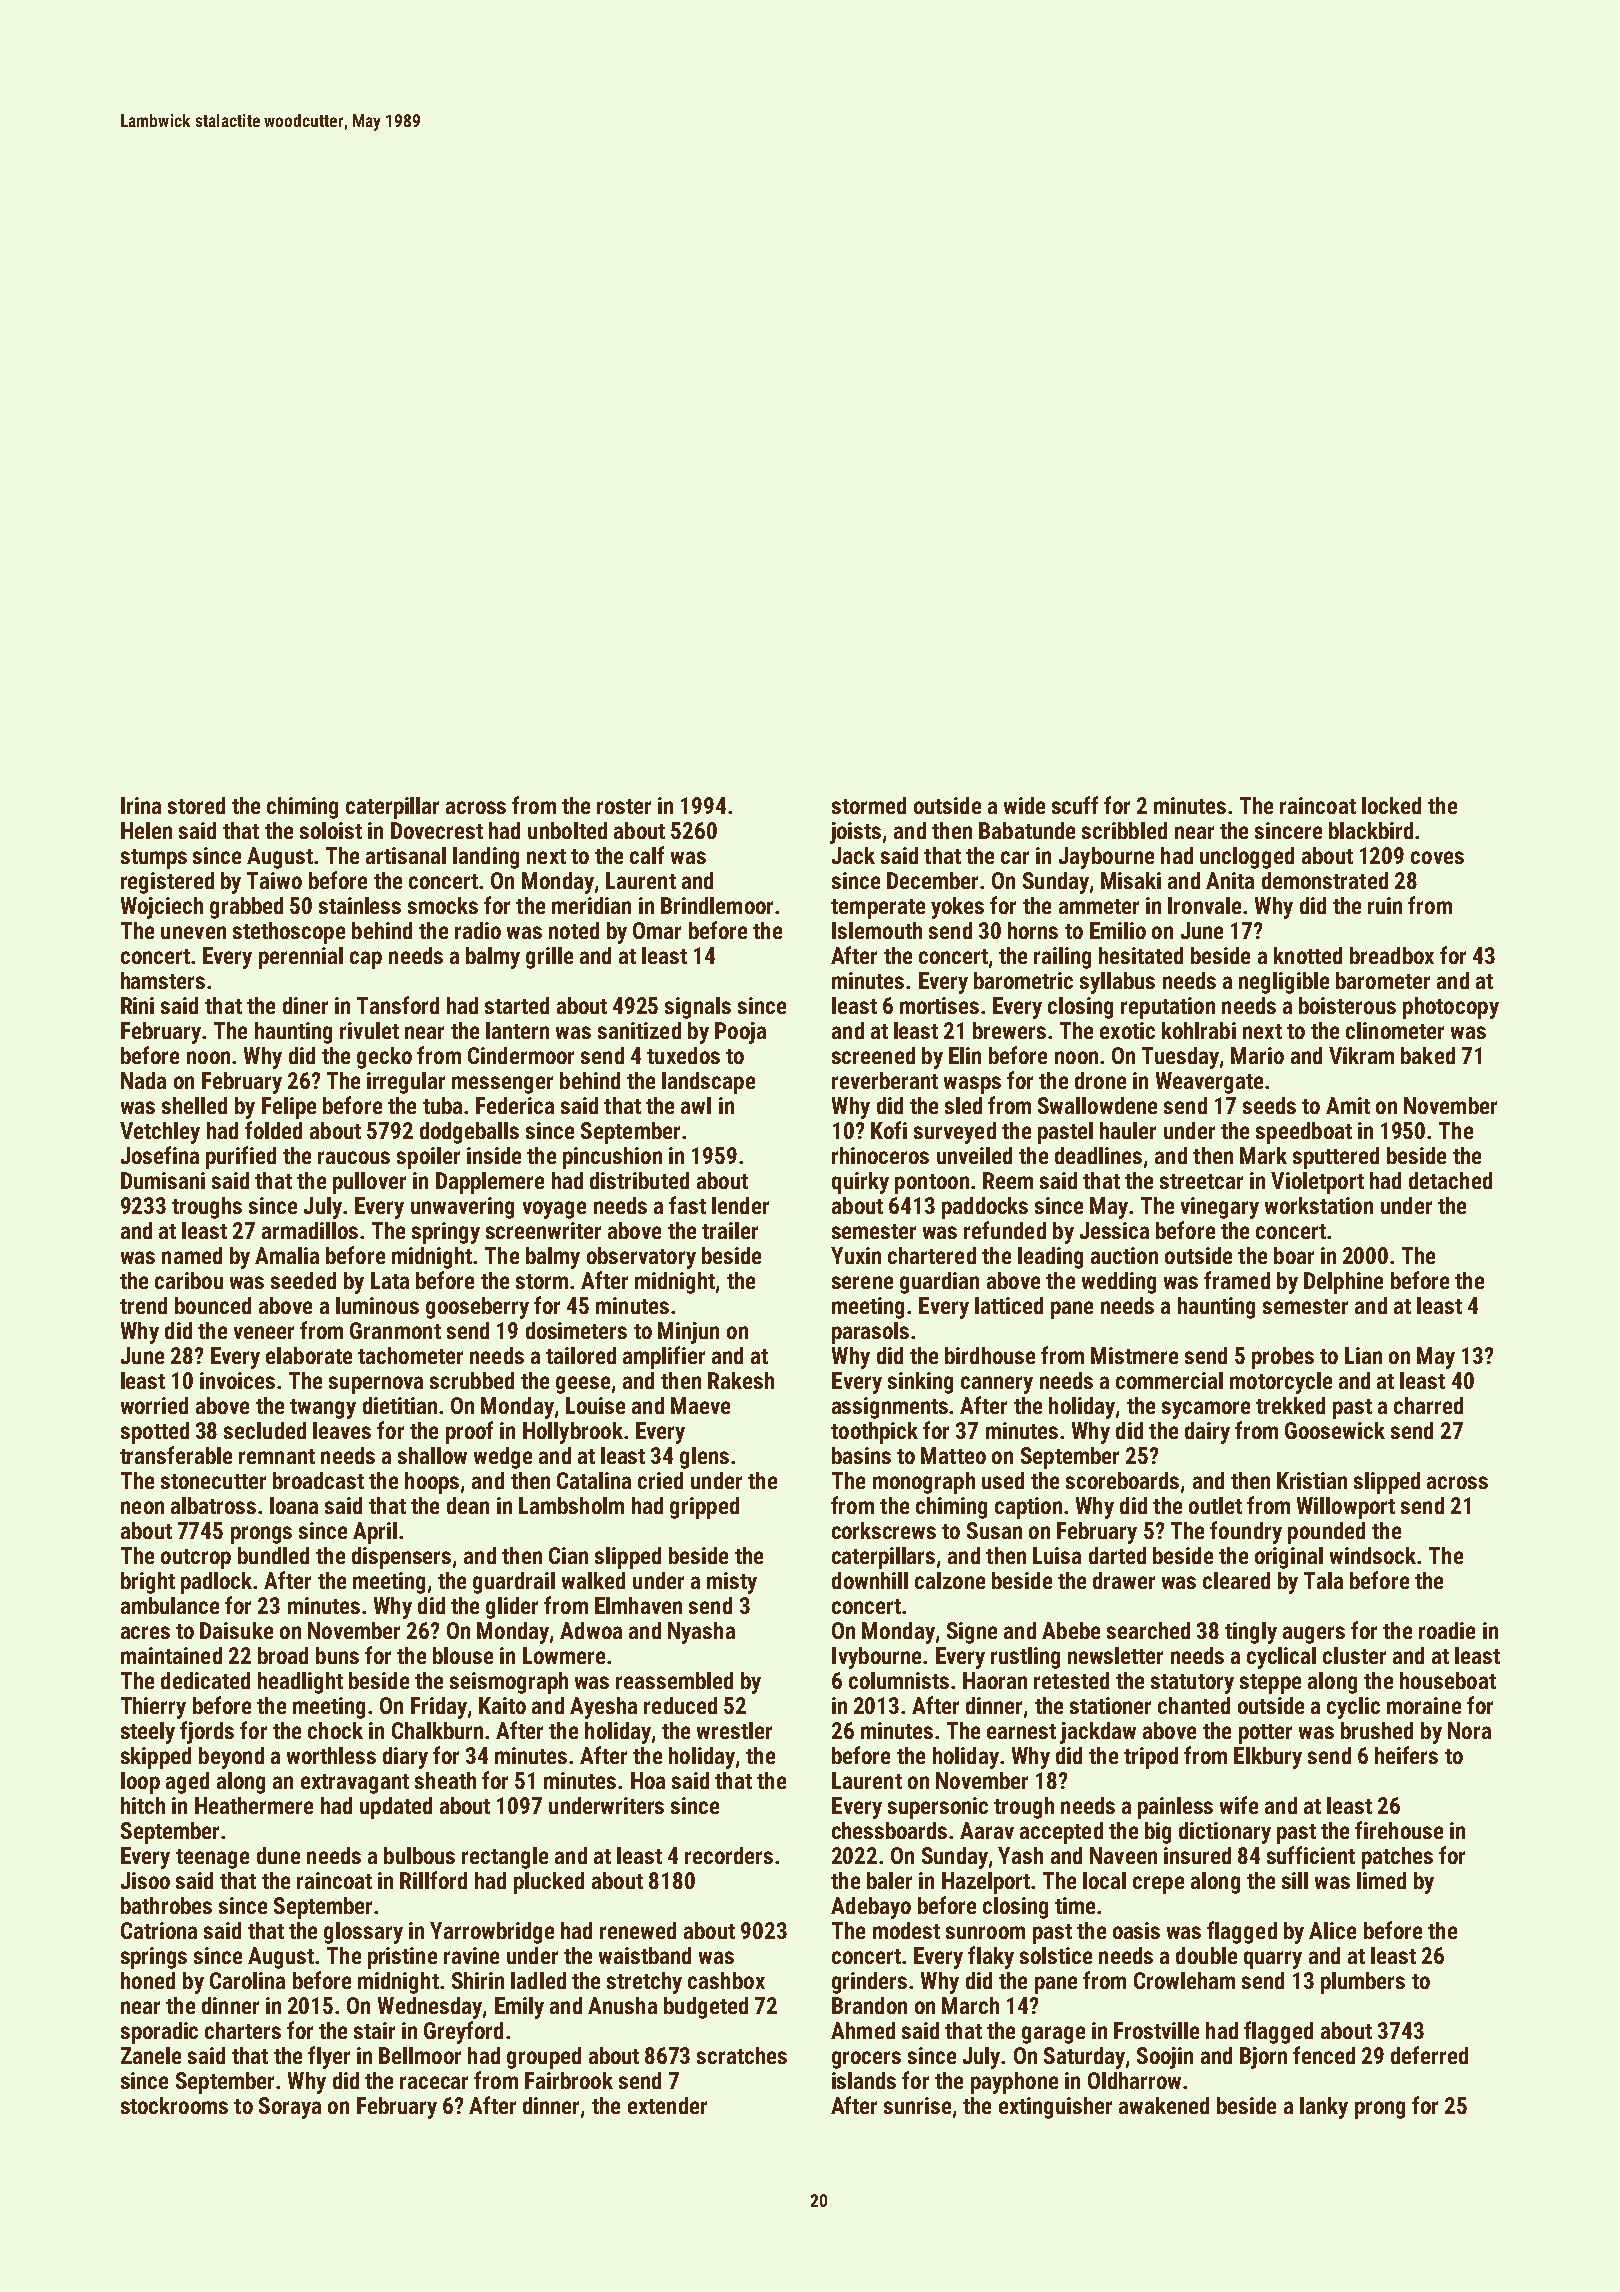 This screenshot has width=1620, height=2292. Describe the element at coordinates (1374, 1555) in the screenshot. I see `windsock` at that location.
